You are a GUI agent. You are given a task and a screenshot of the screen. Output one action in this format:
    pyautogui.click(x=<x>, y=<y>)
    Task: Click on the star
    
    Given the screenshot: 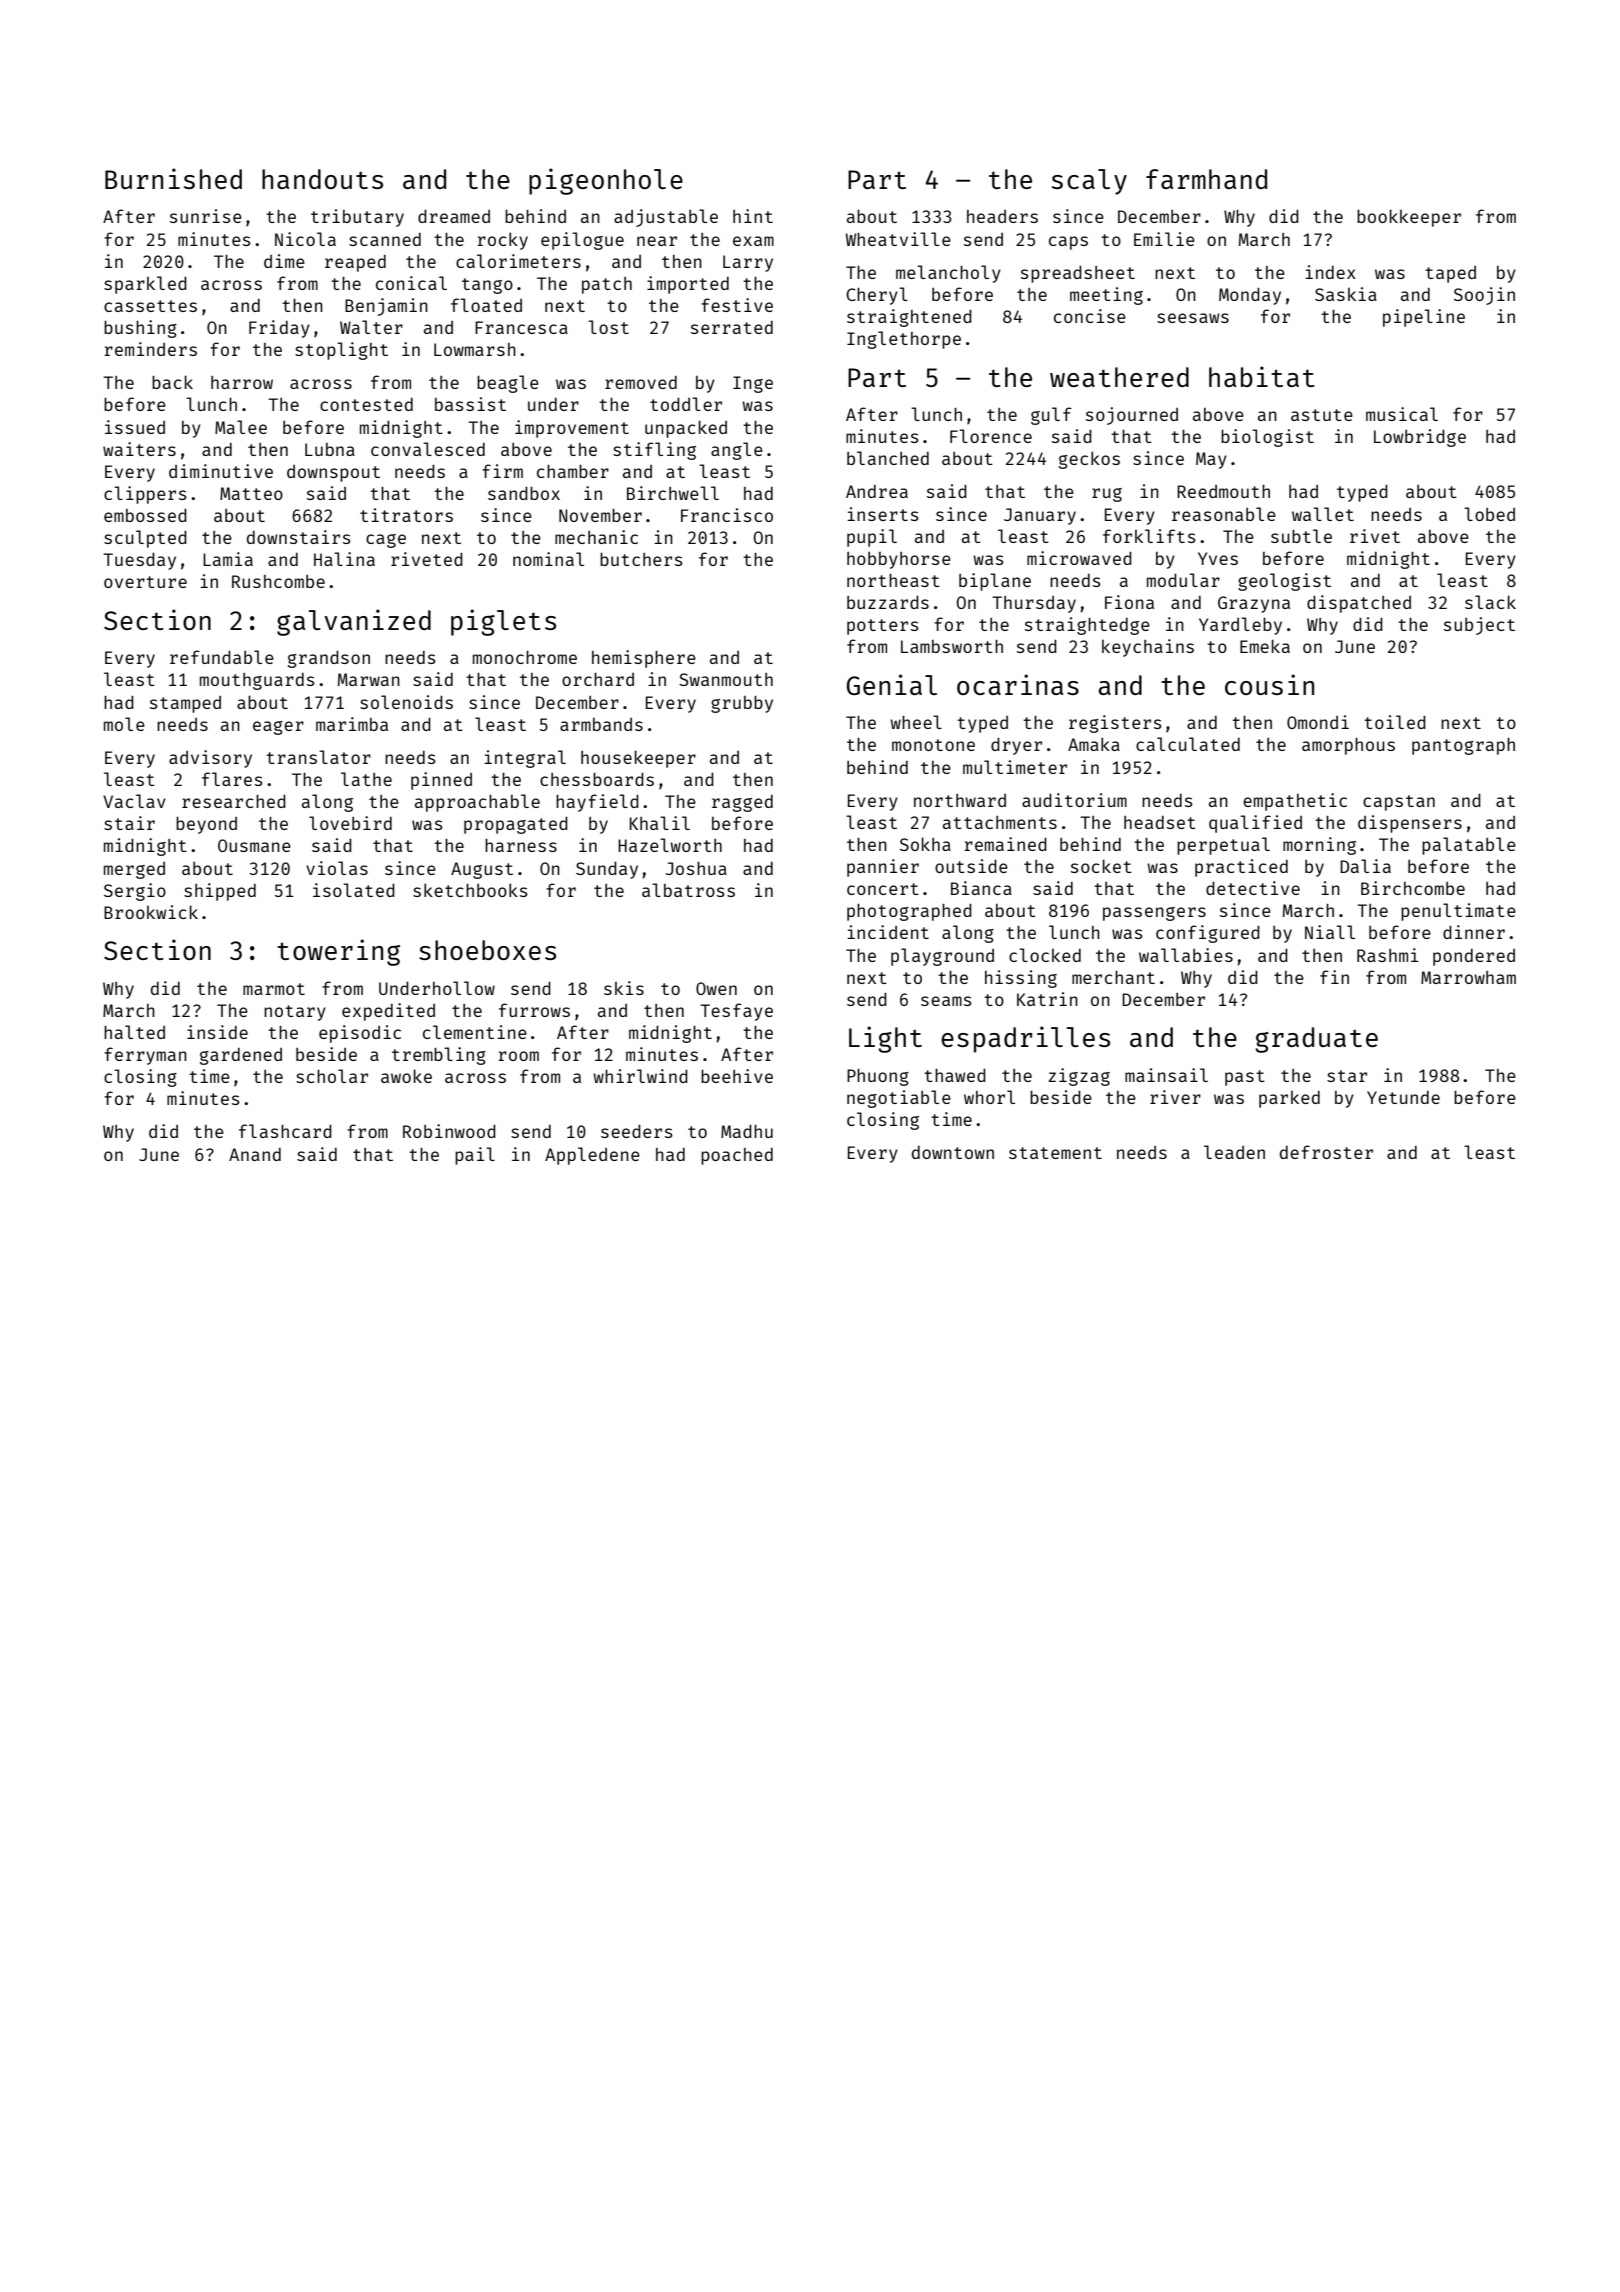 What is the action you would take?
    pyautogui.click(x=1347, y=1076)
